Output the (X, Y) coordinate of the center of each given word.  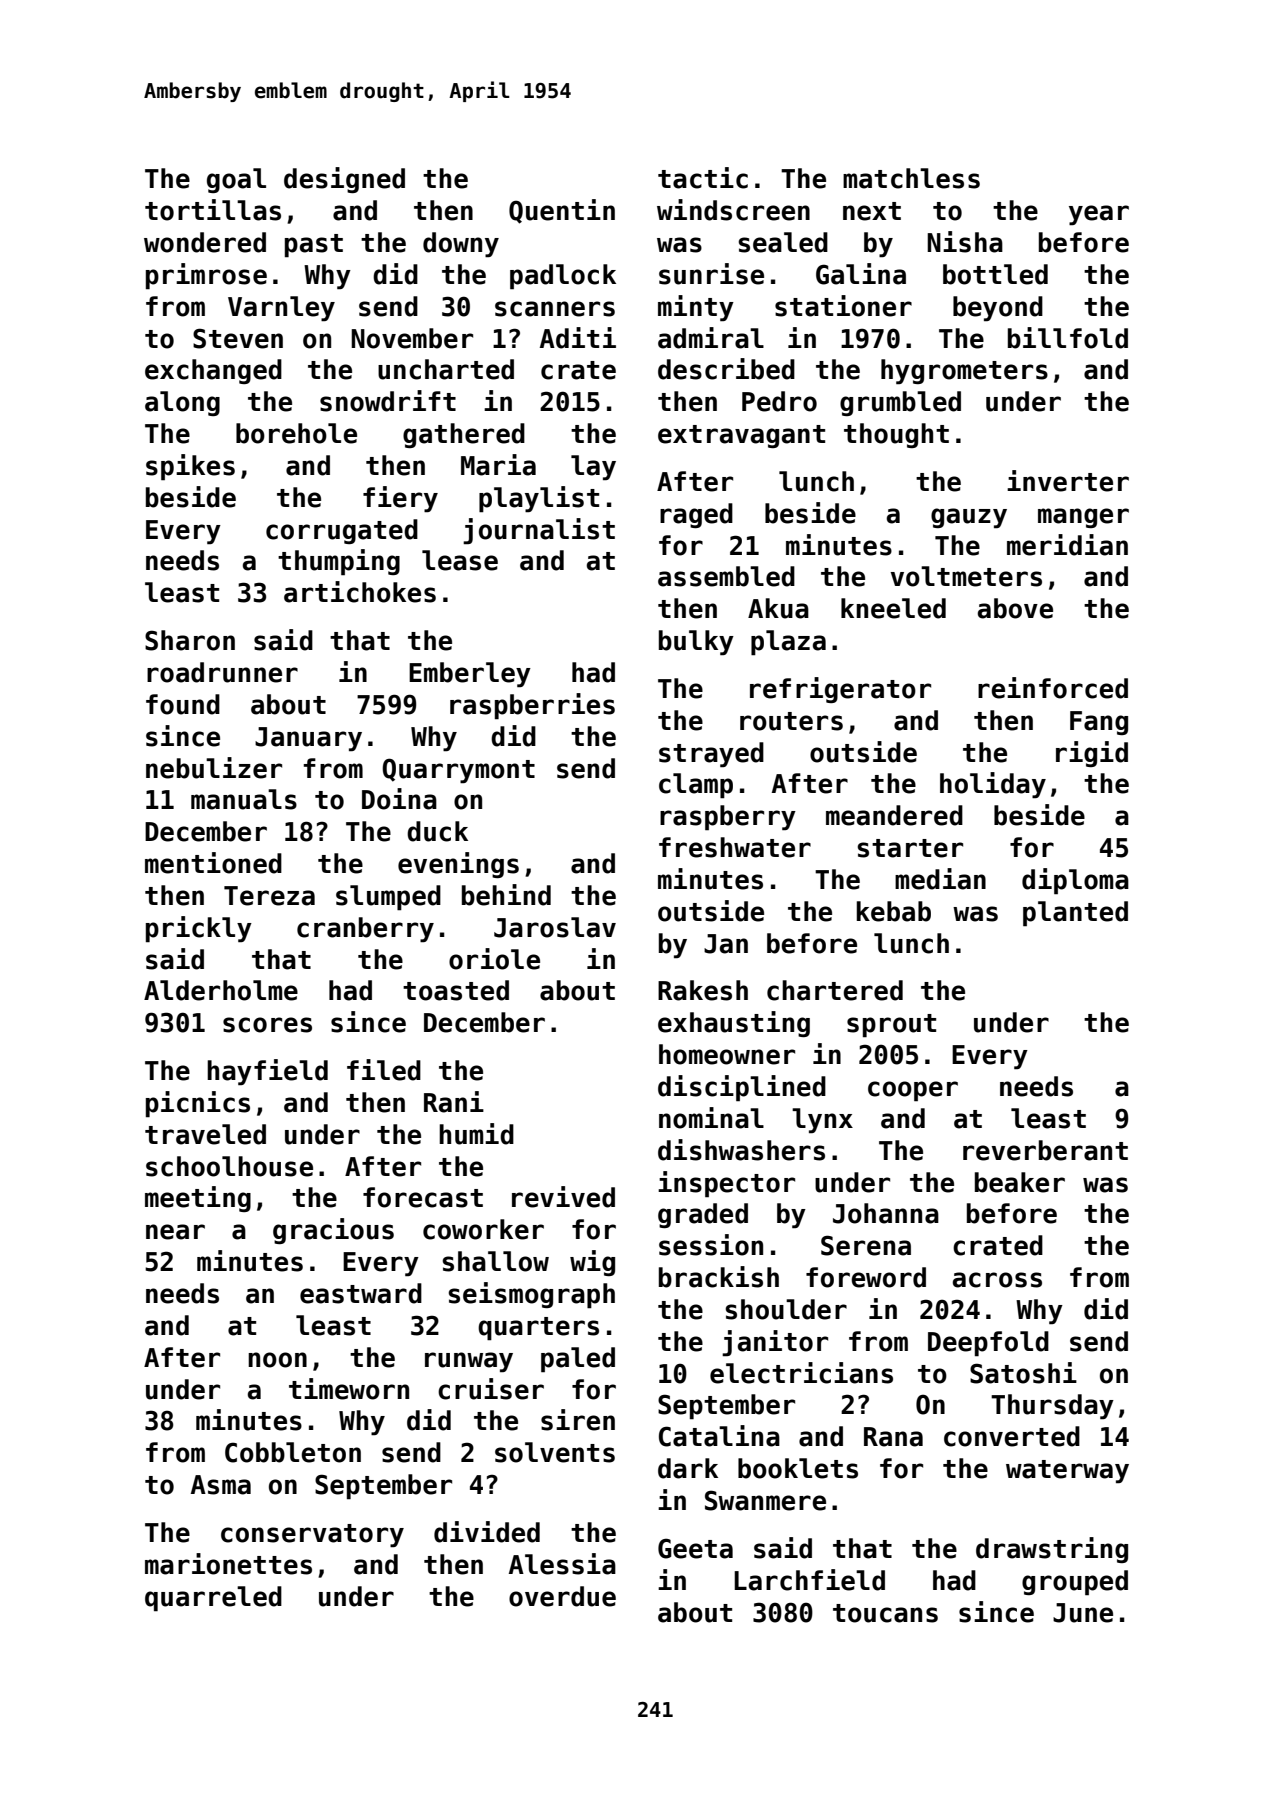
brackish (719, 1277)
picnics (198, 1104)
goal (236, 180)
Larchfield (809, 1580)
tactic (703, 178)
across (997, 1280)
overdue (562, 1596)
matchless (911, 178)
